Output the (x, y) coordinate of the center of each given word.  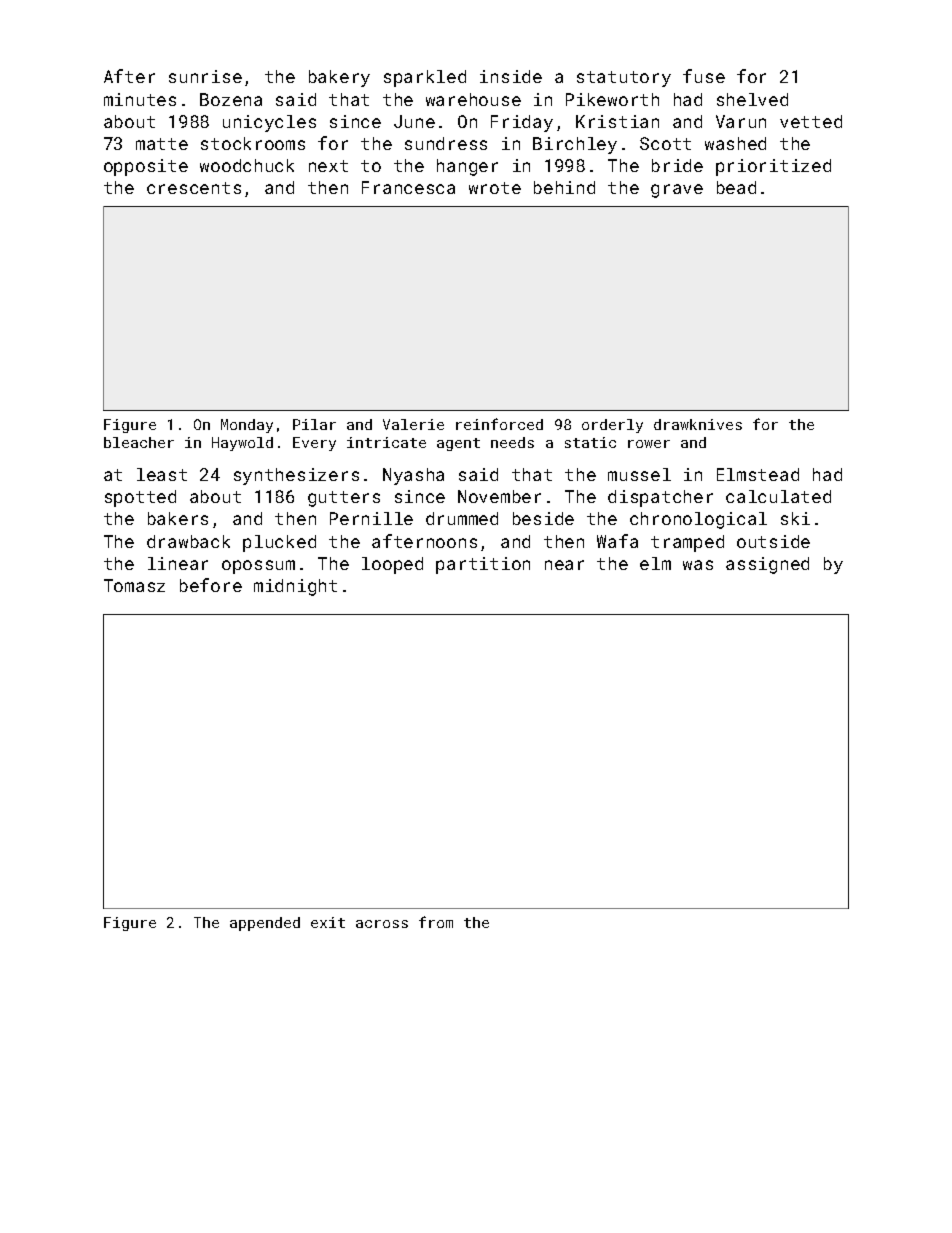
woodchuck (247, 165)
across (382, 924)
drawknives (698, 424)
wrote (495, 188)
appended (265, 924)
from (436, 922)
